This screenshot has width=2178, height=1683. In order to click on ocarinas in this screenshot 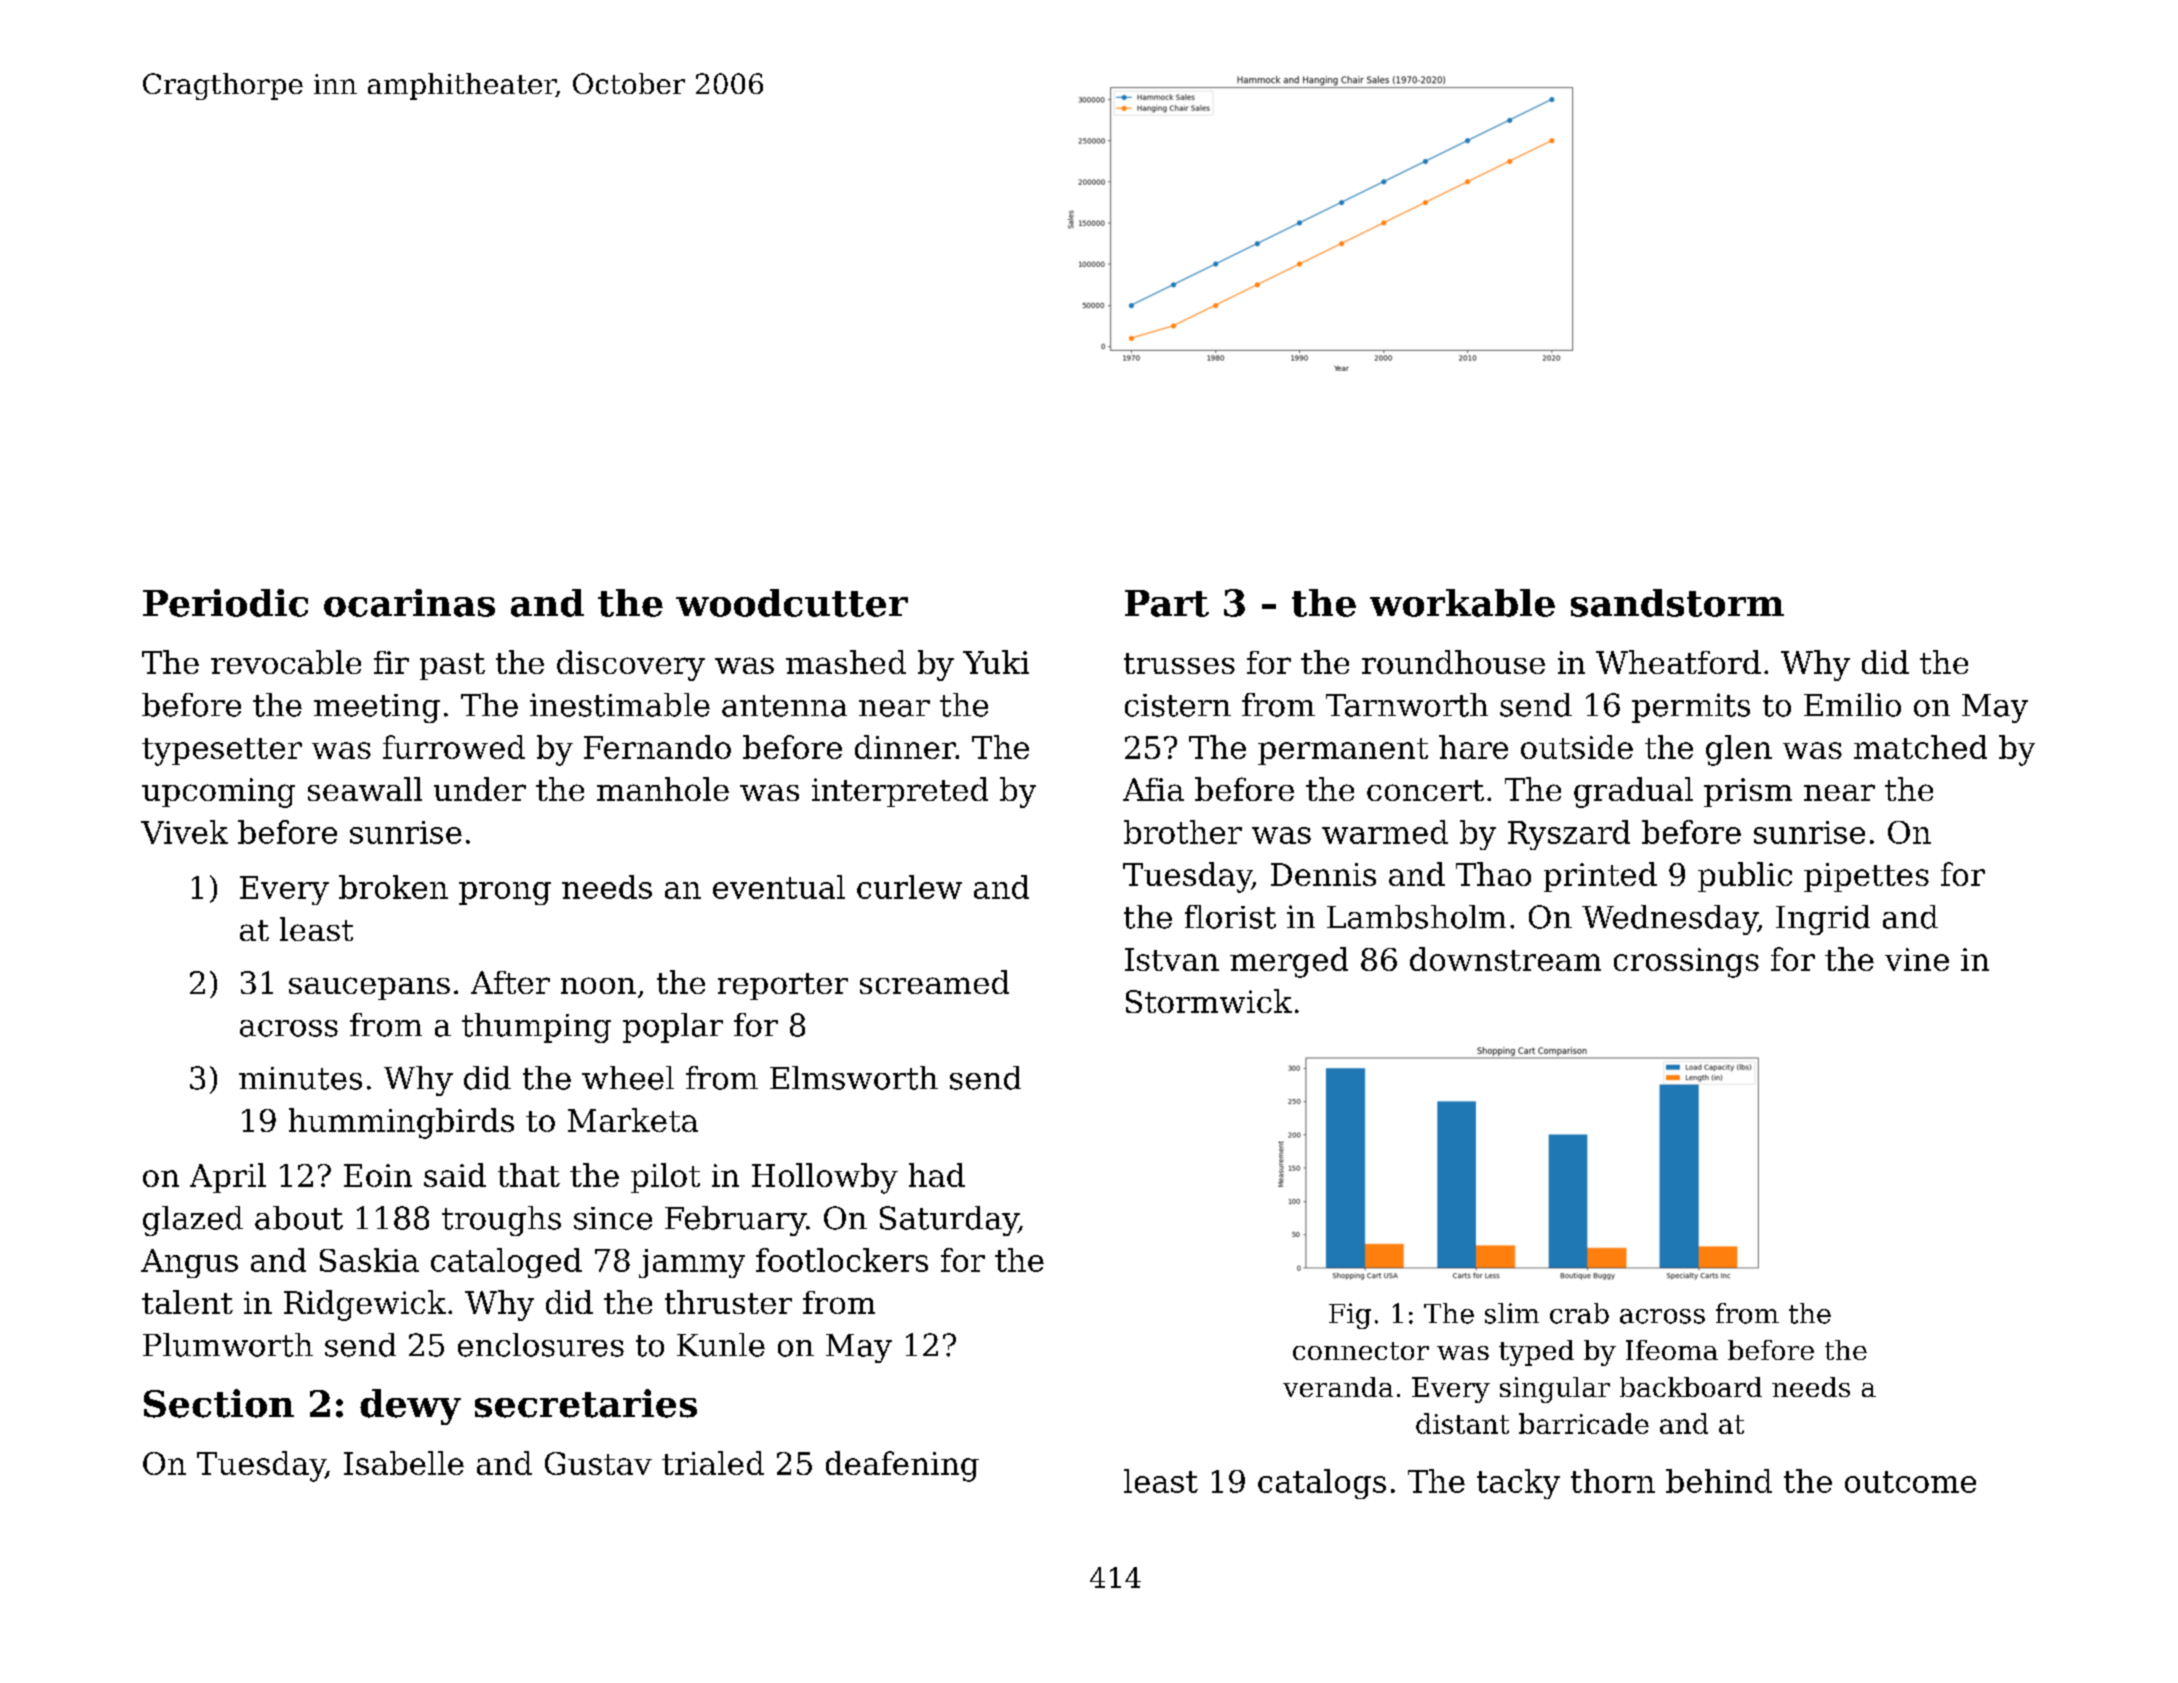, I will do `click(409, 603)`.
